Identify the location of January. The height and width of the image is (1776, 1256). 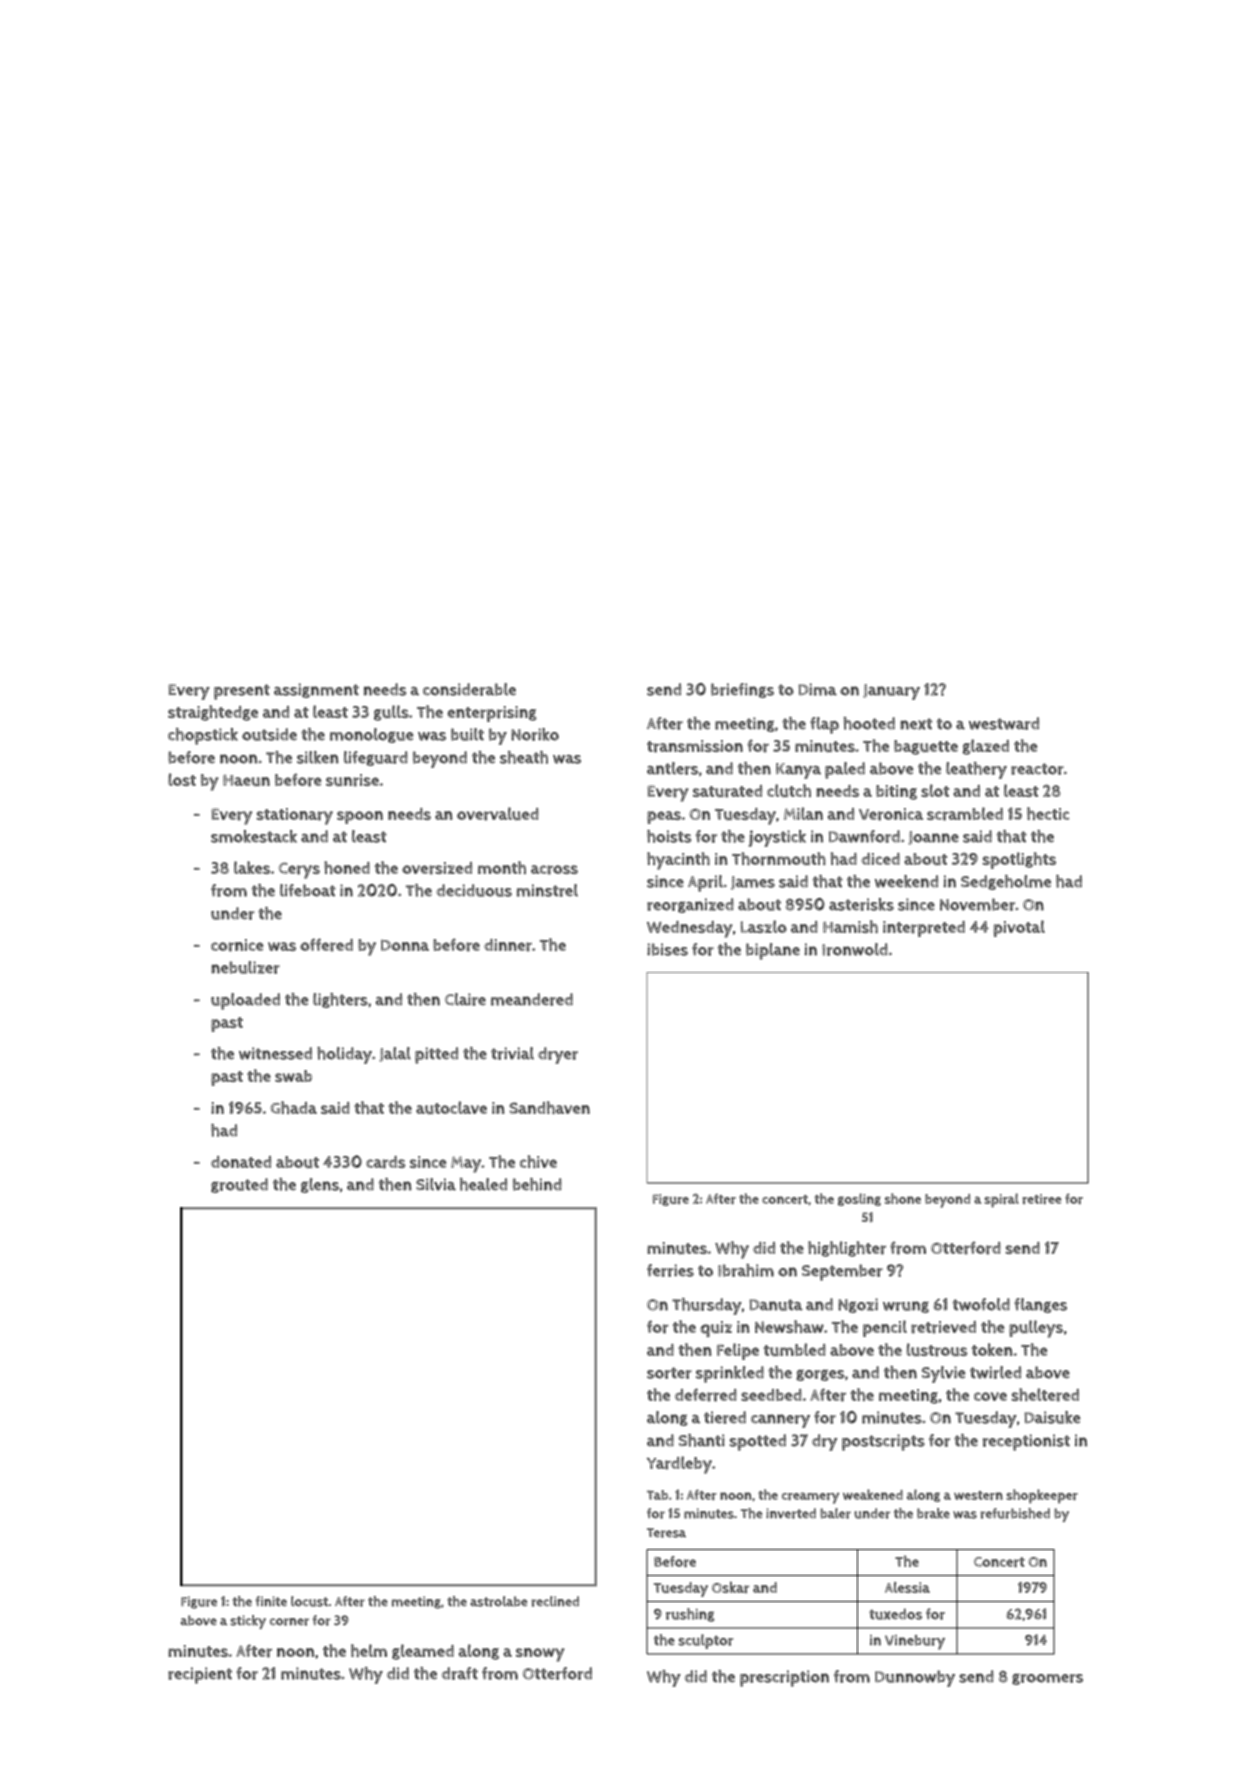
(891, 692).
